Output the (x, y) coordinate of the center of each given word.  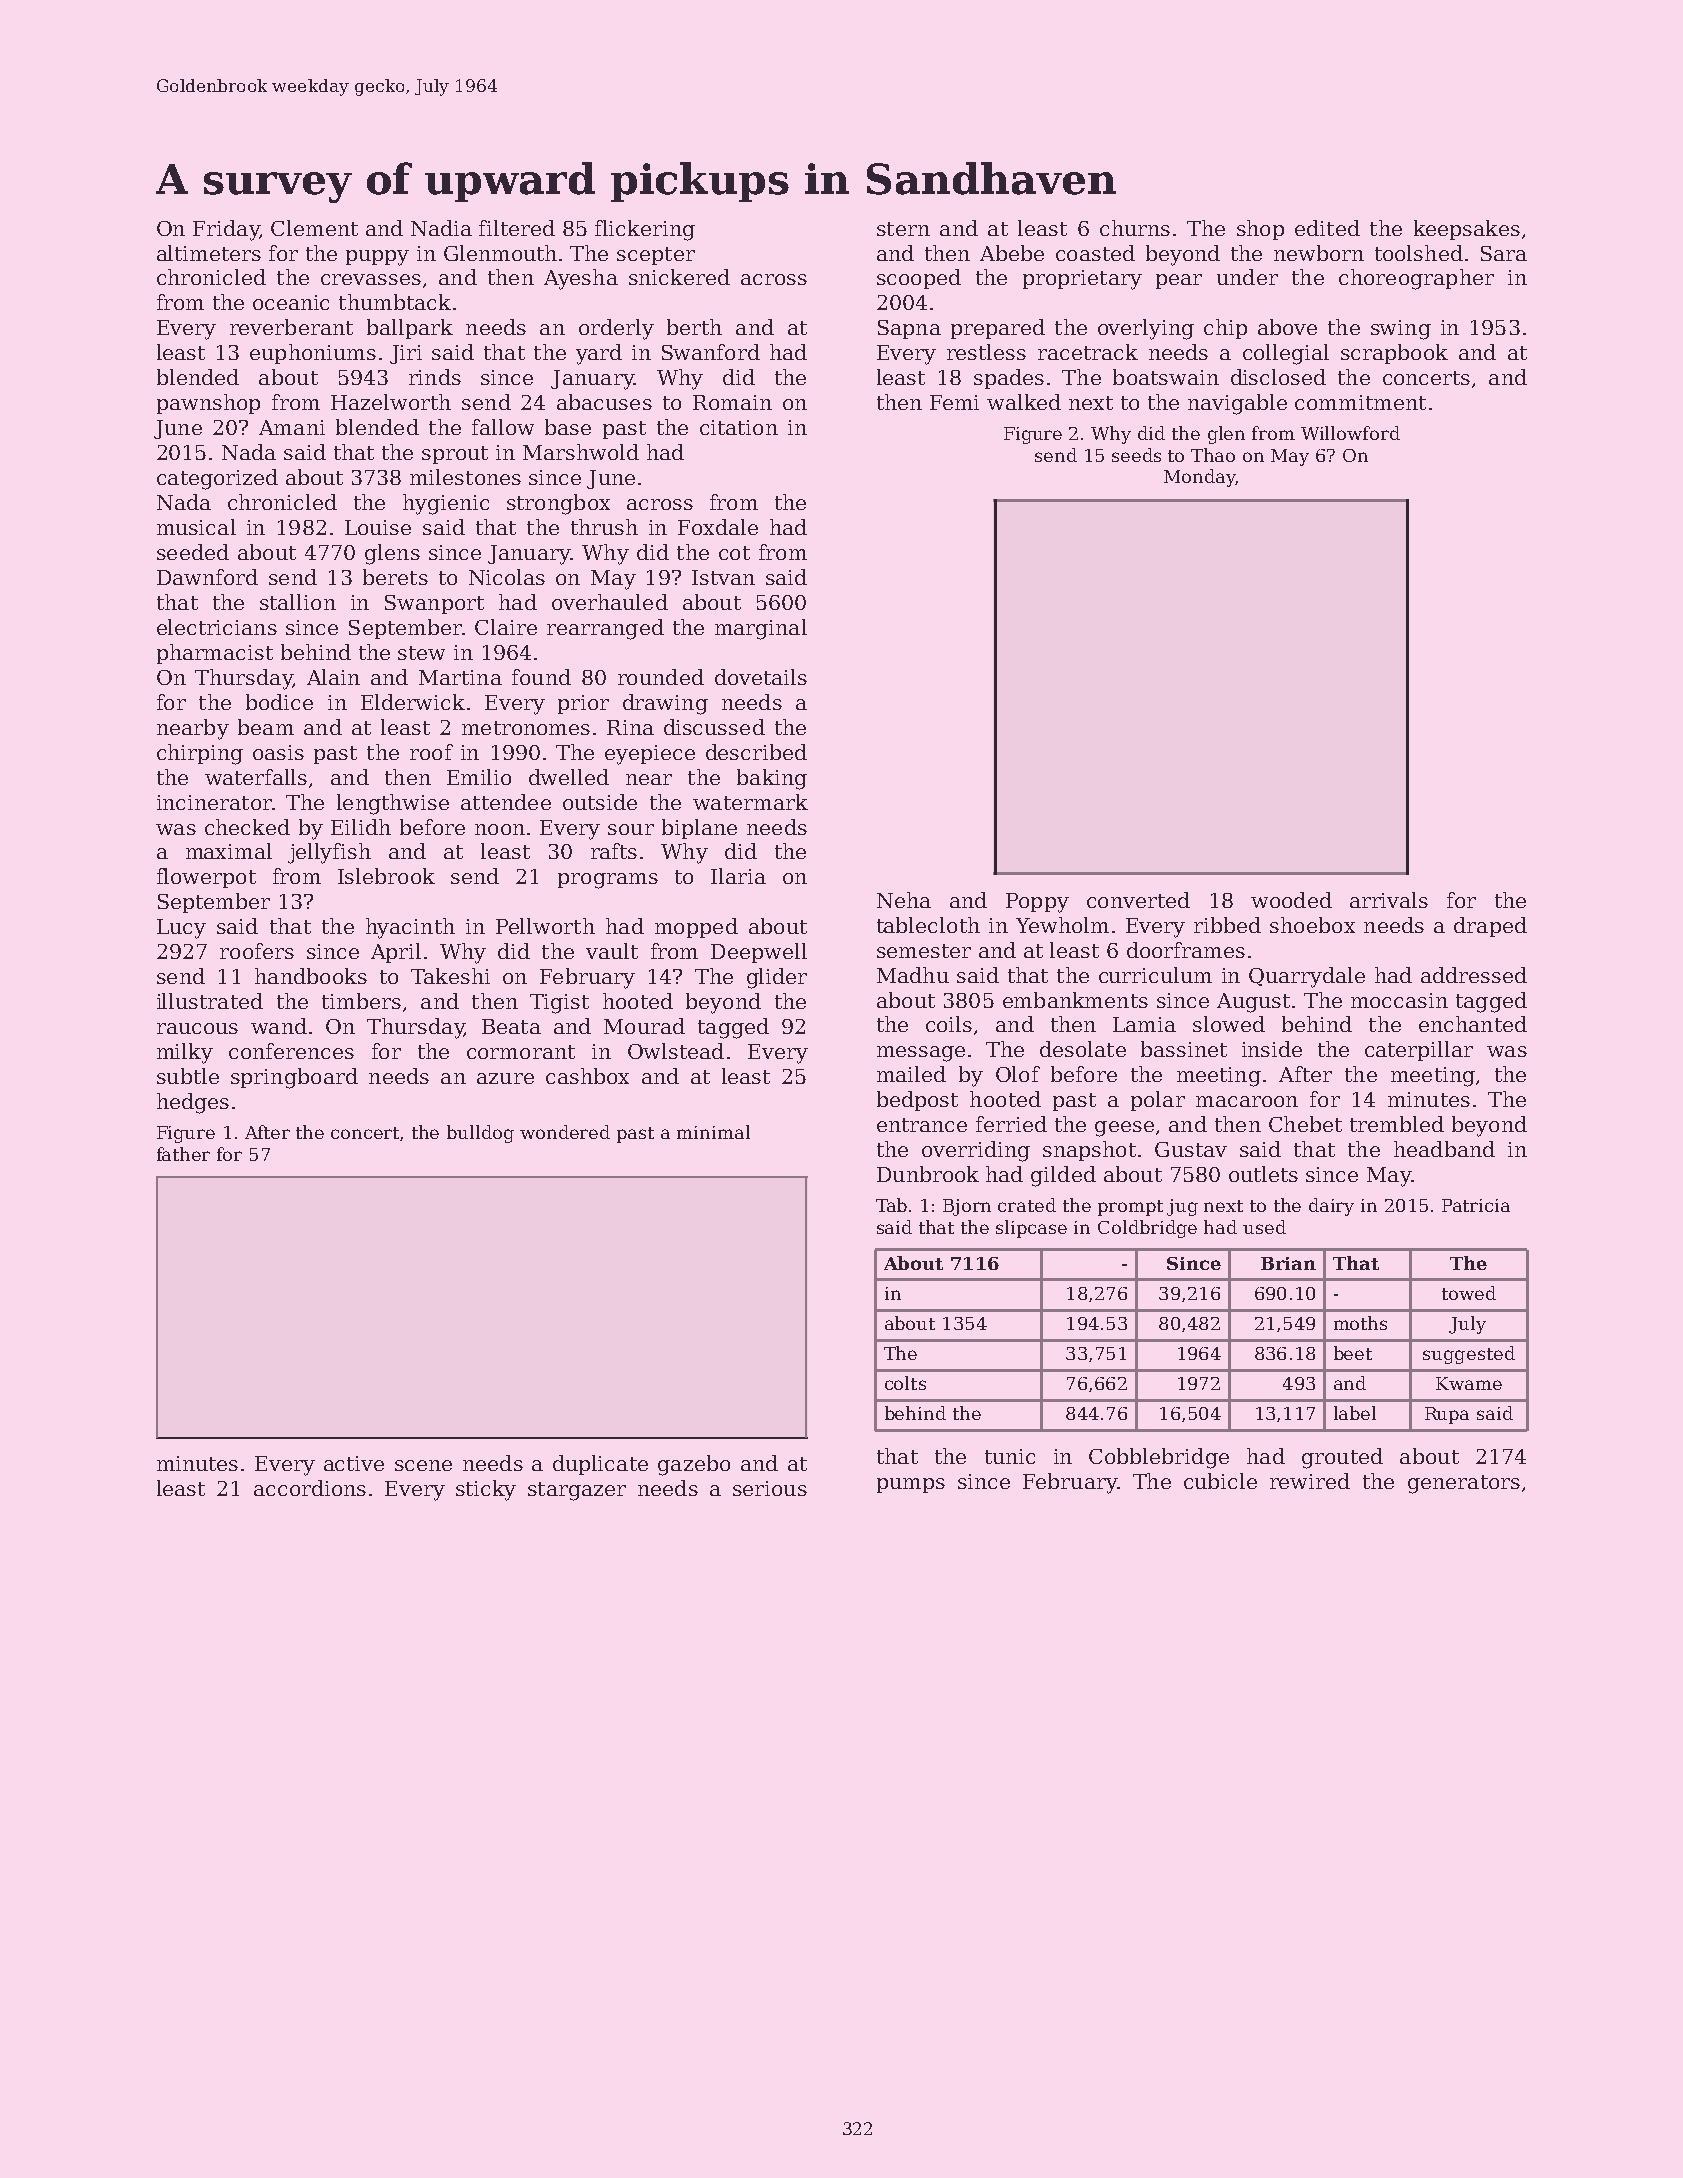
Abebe (1012, 253)
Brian (1288, 1263)
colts (905, 1383)
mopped (696, 928)
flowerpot (206, 878)
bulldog (480, 1134)
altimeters (209, 253)
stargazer (577, 1491)
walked (1024, 402)
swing (1401, 330)
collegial (1286, 354)
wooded (1291, 900)
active (354, 1463)
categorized (217, 479)
